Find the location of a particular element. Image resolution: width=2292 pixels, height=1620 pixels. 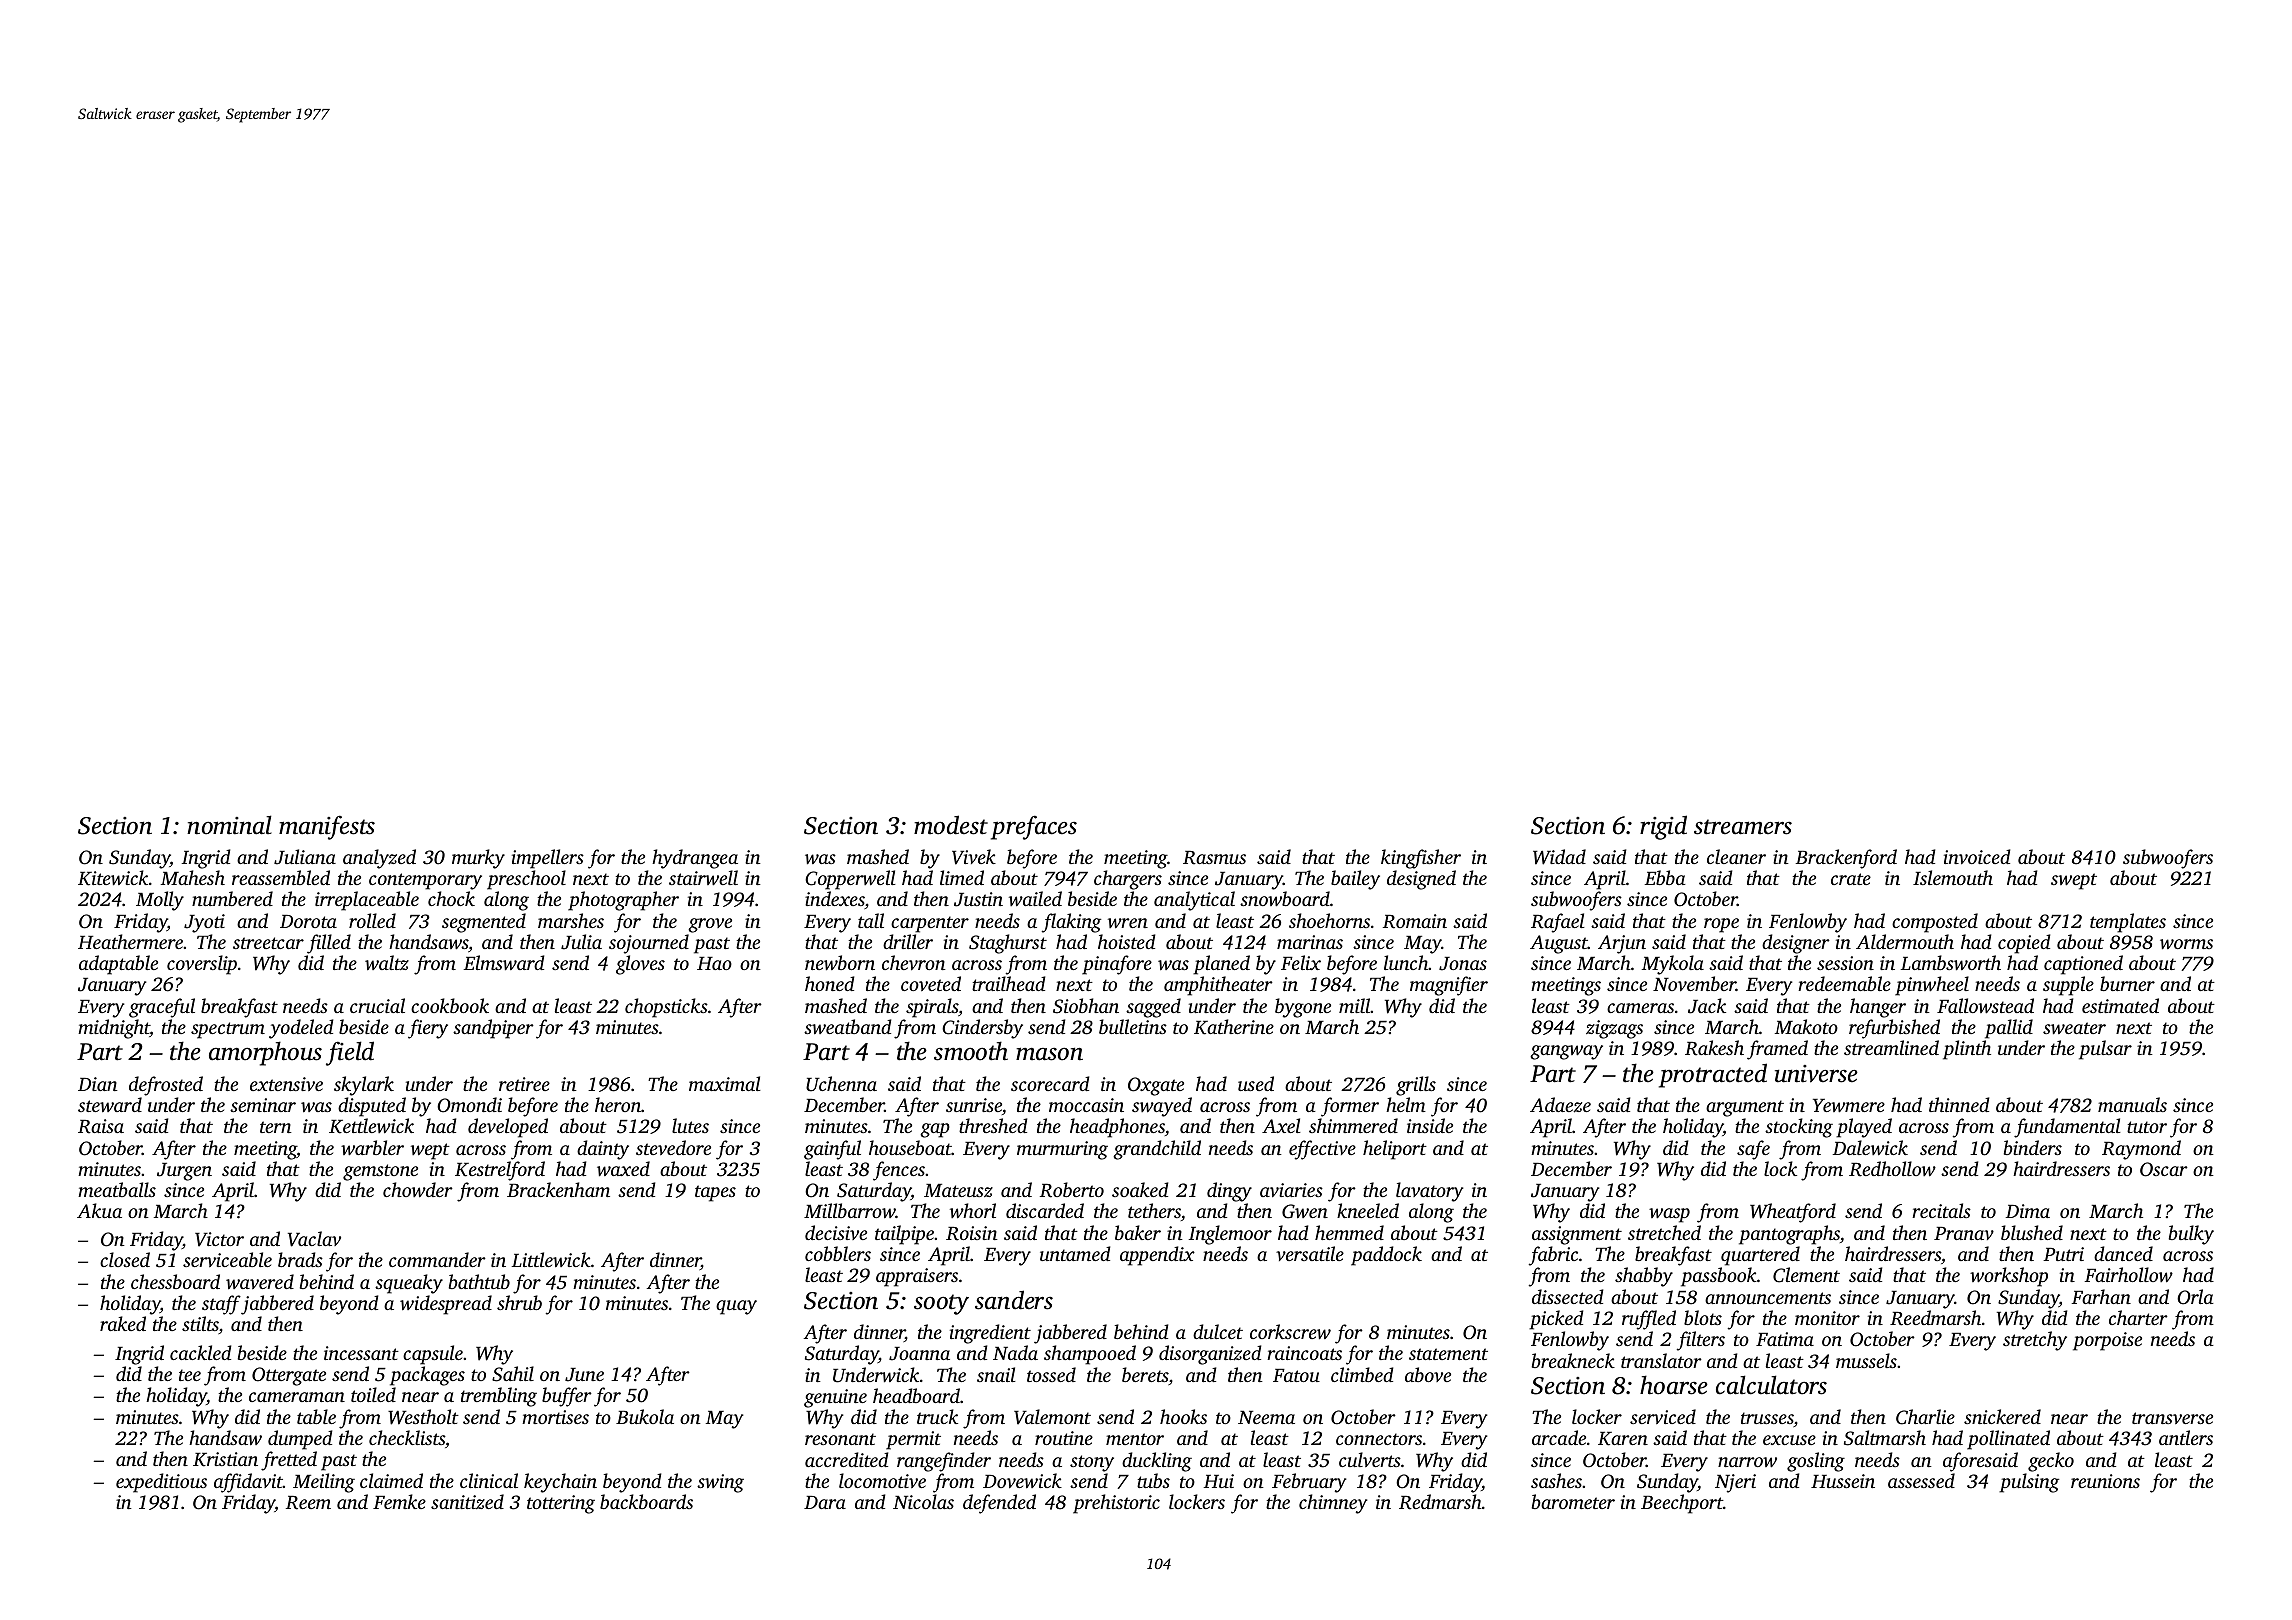

chimney is located at coordinates (1333, 1504).
